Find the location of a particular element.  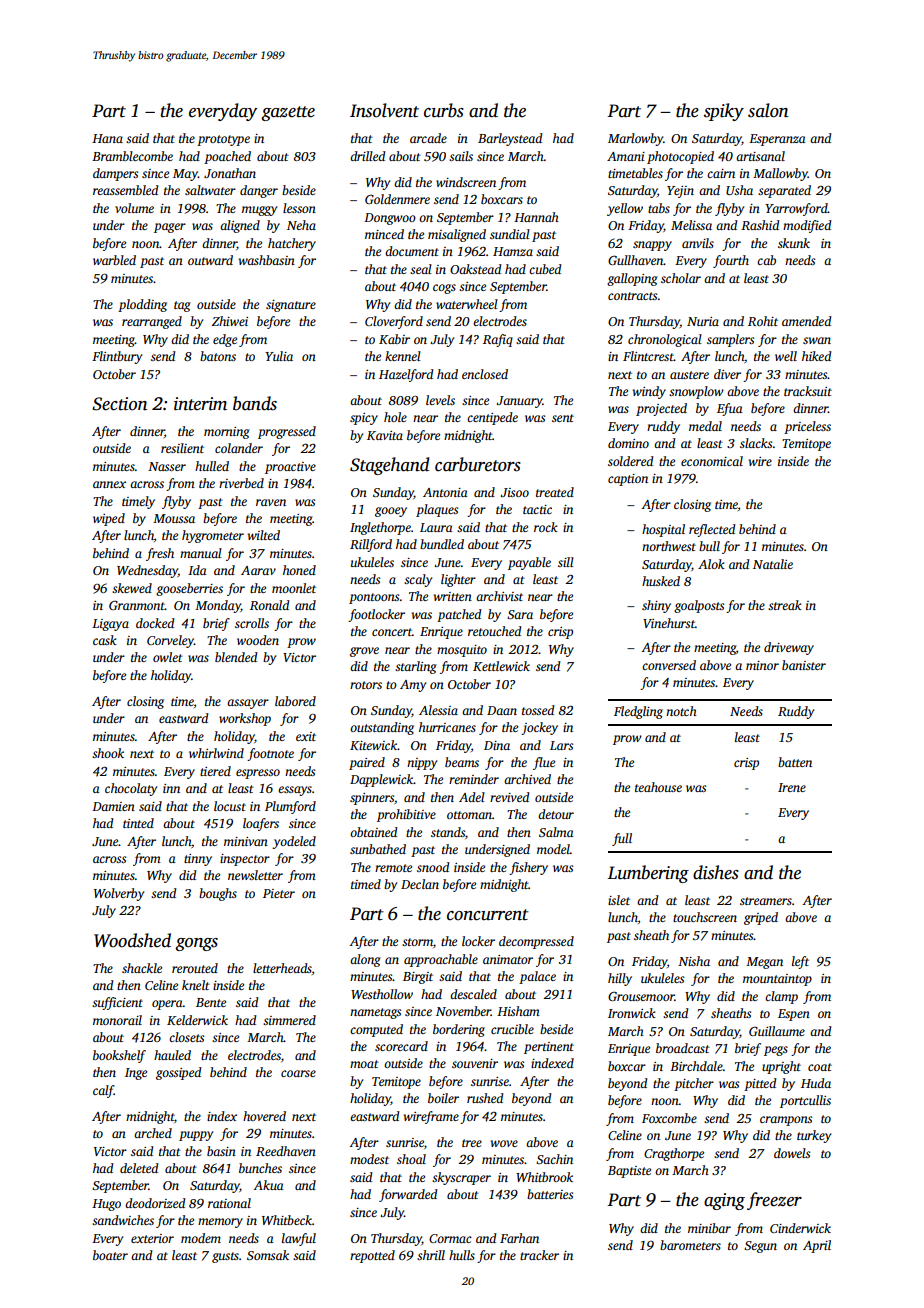

moat is located at coordinates (364, 1064).
